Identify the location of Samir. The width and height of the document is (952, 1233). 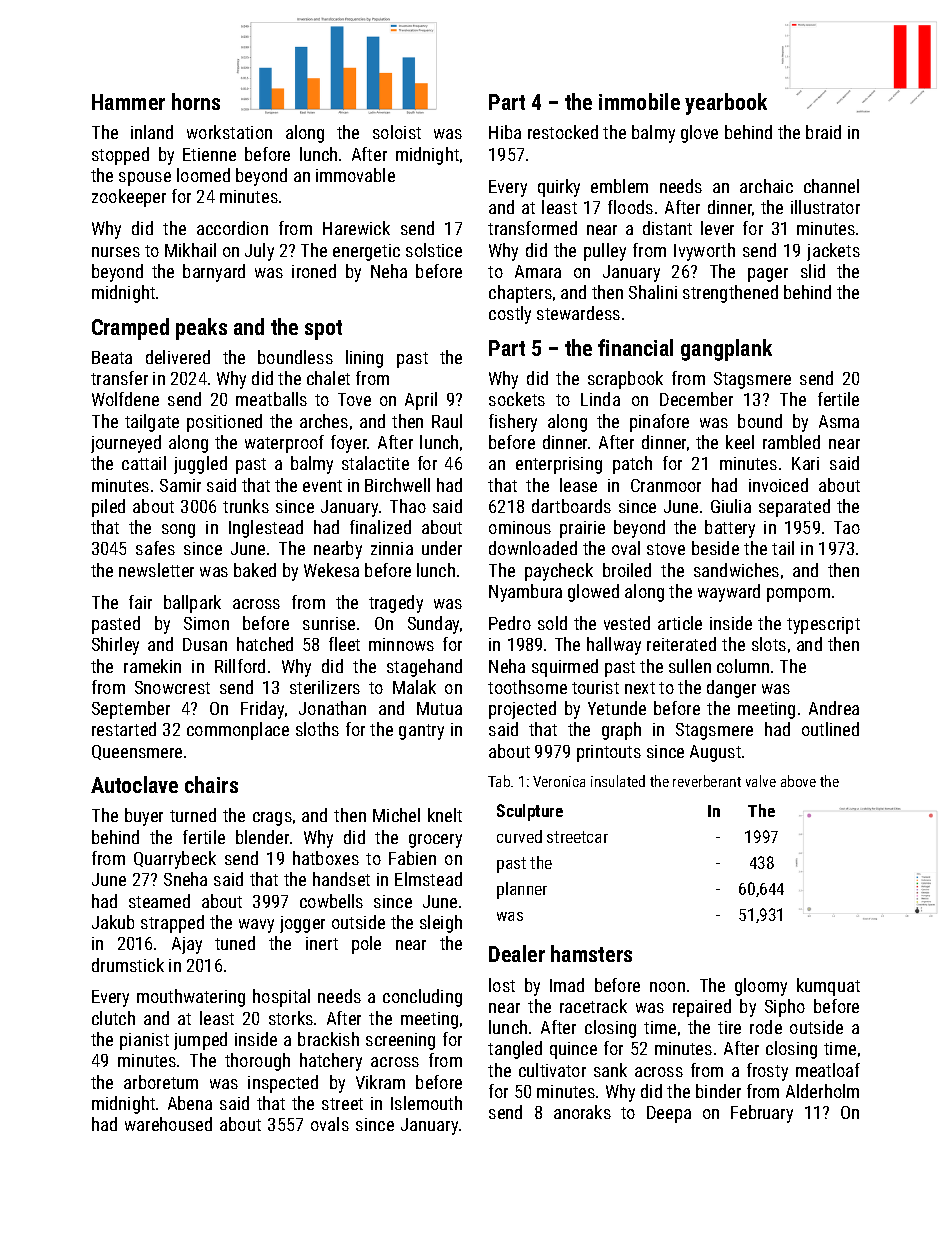
(180, 485).
